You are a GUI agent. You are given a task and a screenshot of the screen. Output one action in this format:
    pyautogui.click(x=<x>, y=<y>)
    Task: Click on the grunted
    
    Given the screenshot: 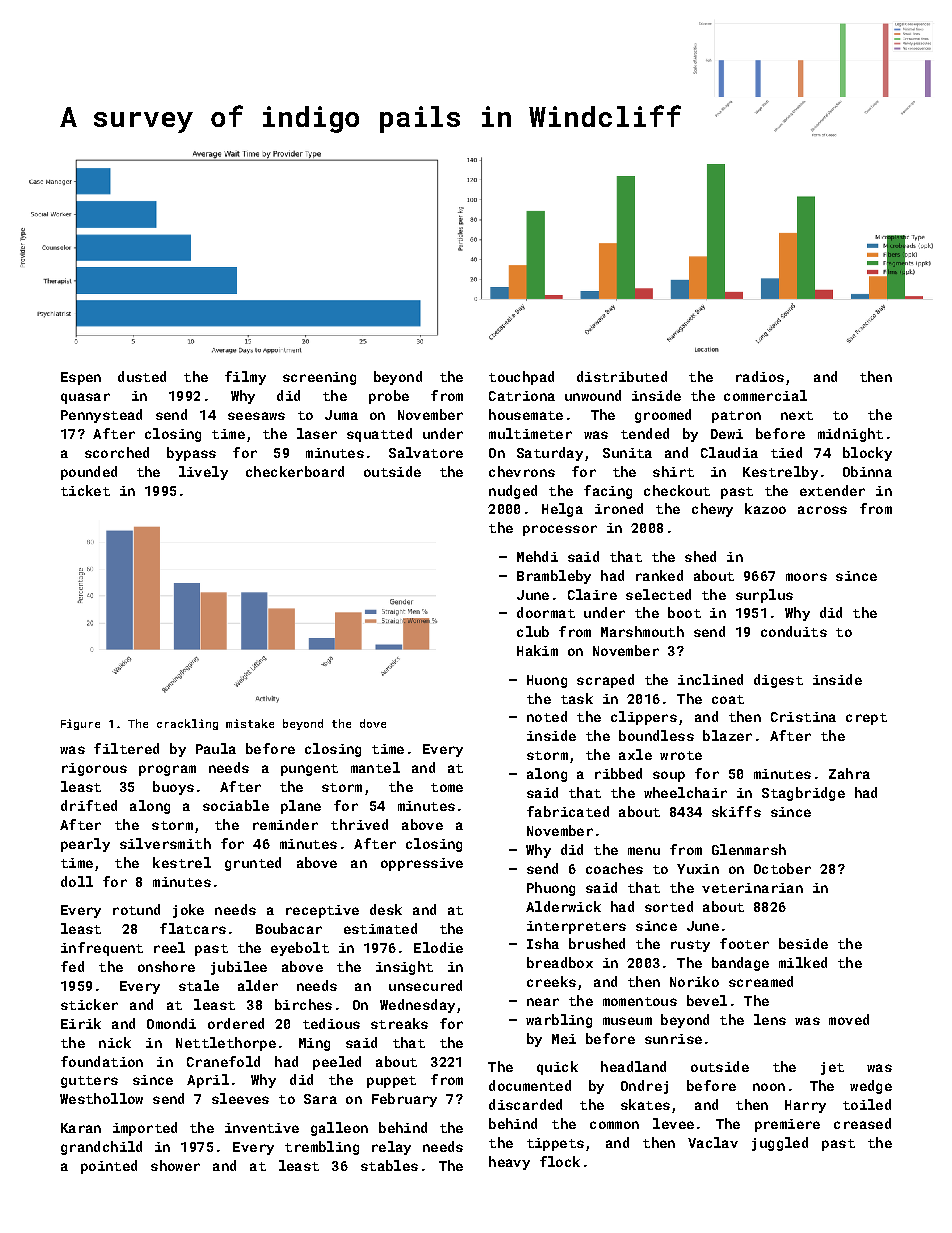 What is the action you would take?
    pyautogui.click(x=253, y=864)
